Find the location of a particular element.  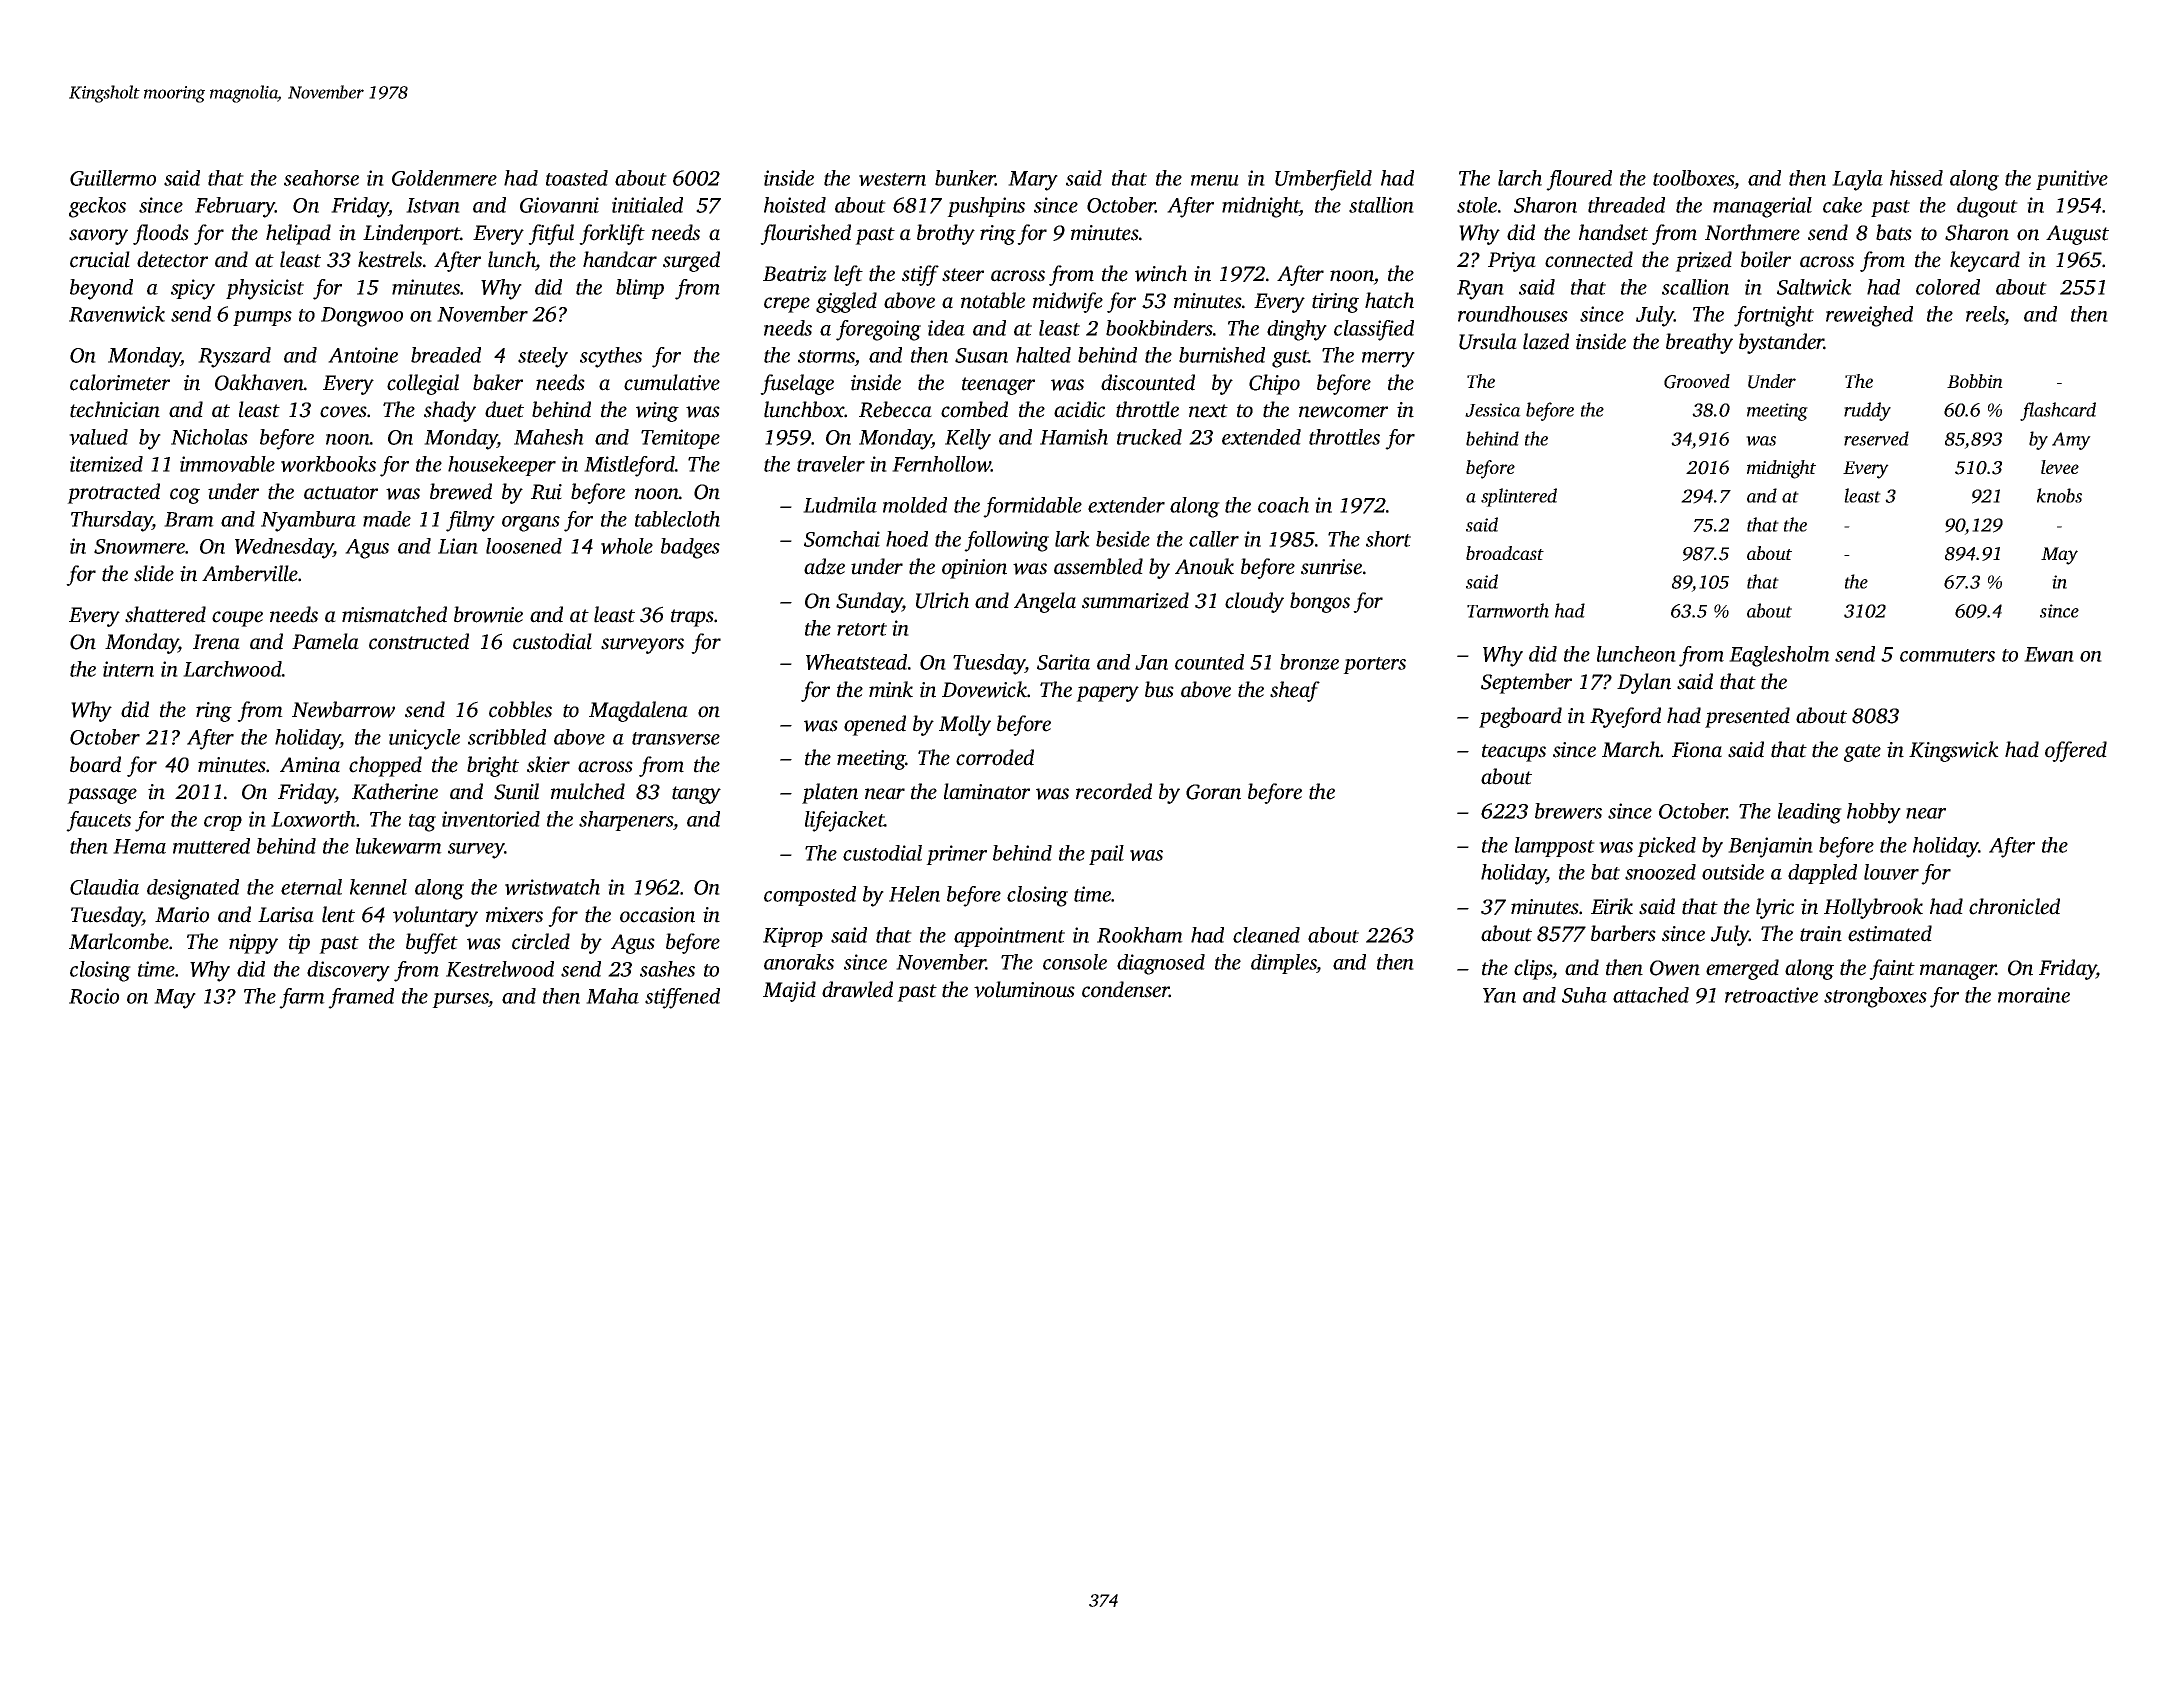

Dongwoo is located at coordinates (362, 317).
